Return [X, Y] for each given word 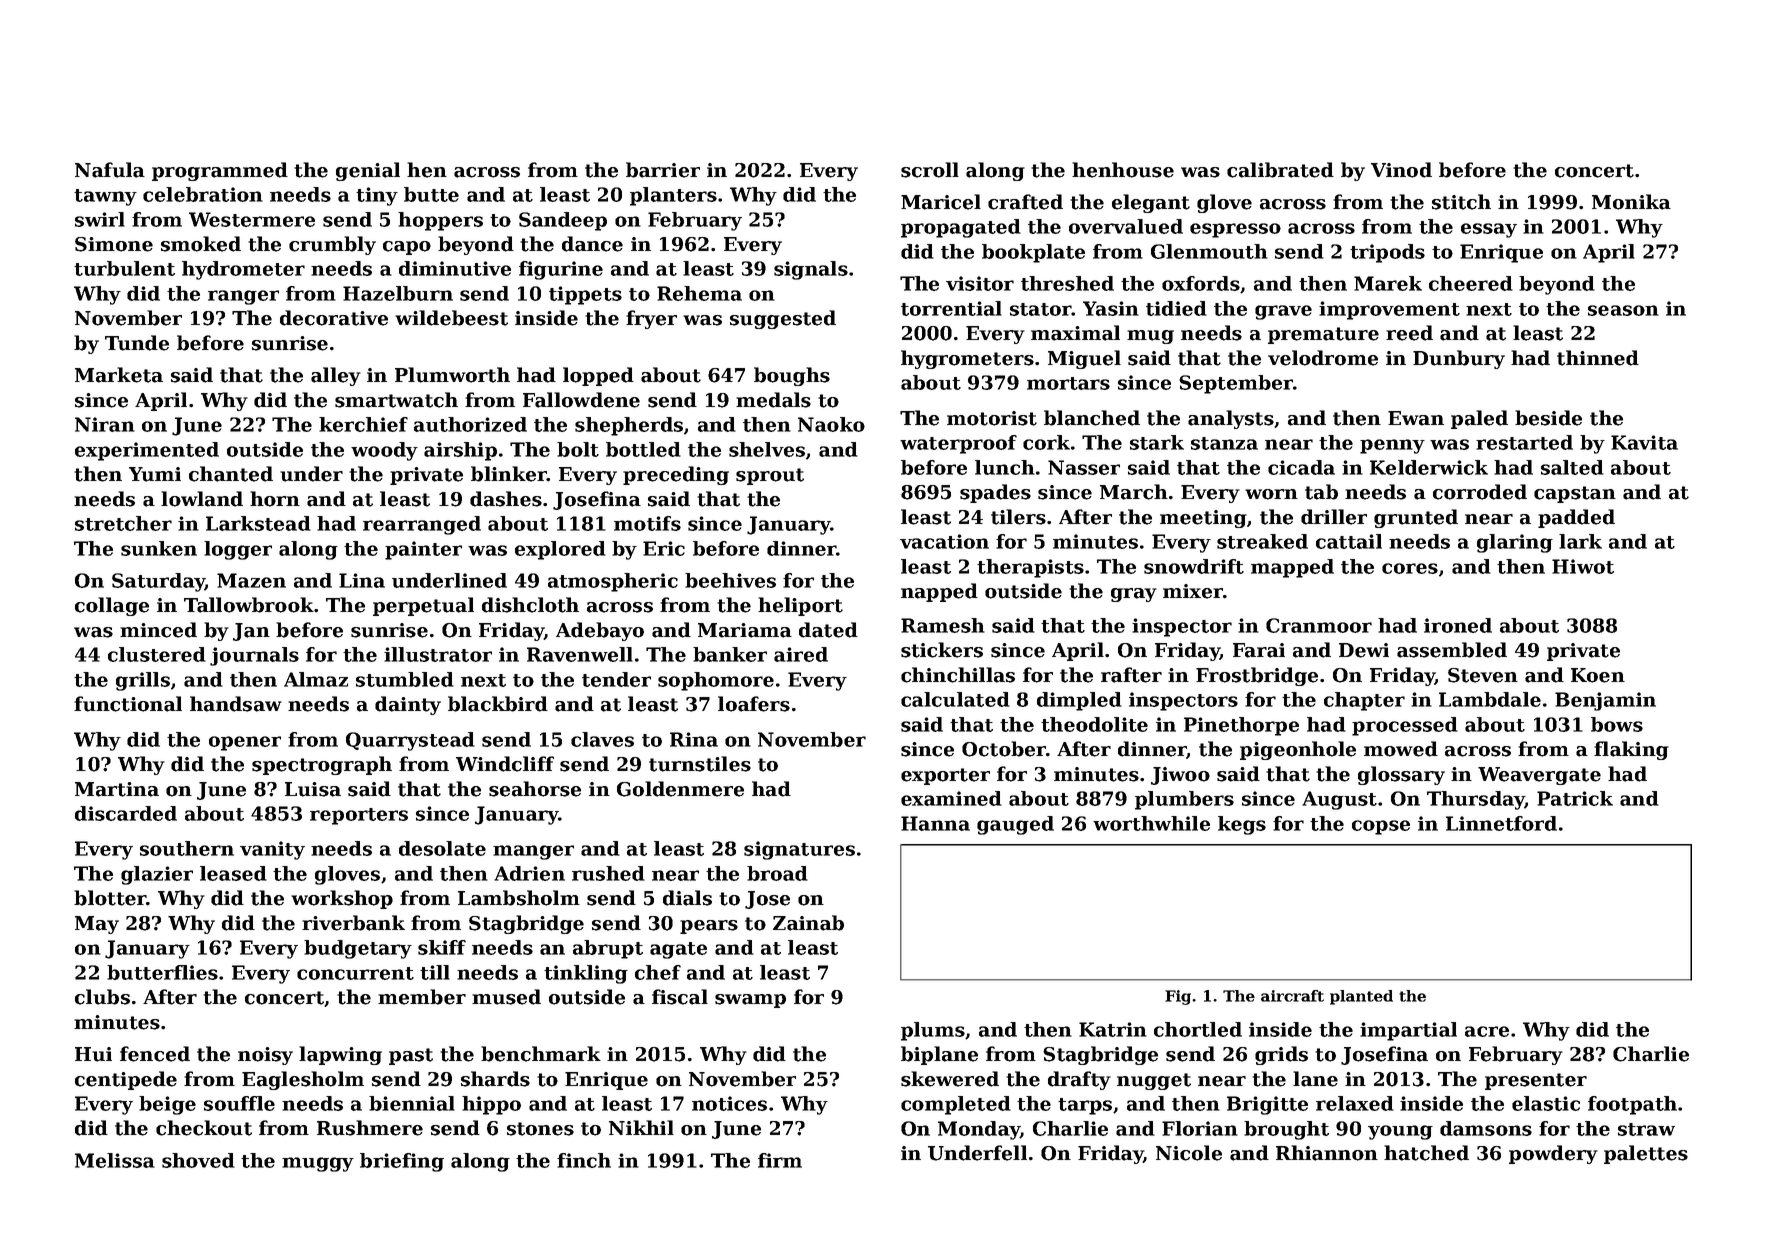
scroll [930, 170]
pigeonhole [1298, 750]
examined [951, 798]
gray [1134, 595]
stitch [1461, 202]
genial [368, 171]
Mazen [251, 580]
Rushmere [370, 1128]
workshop [342, 899]
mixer [1193, 591]
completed [956, 1105]
